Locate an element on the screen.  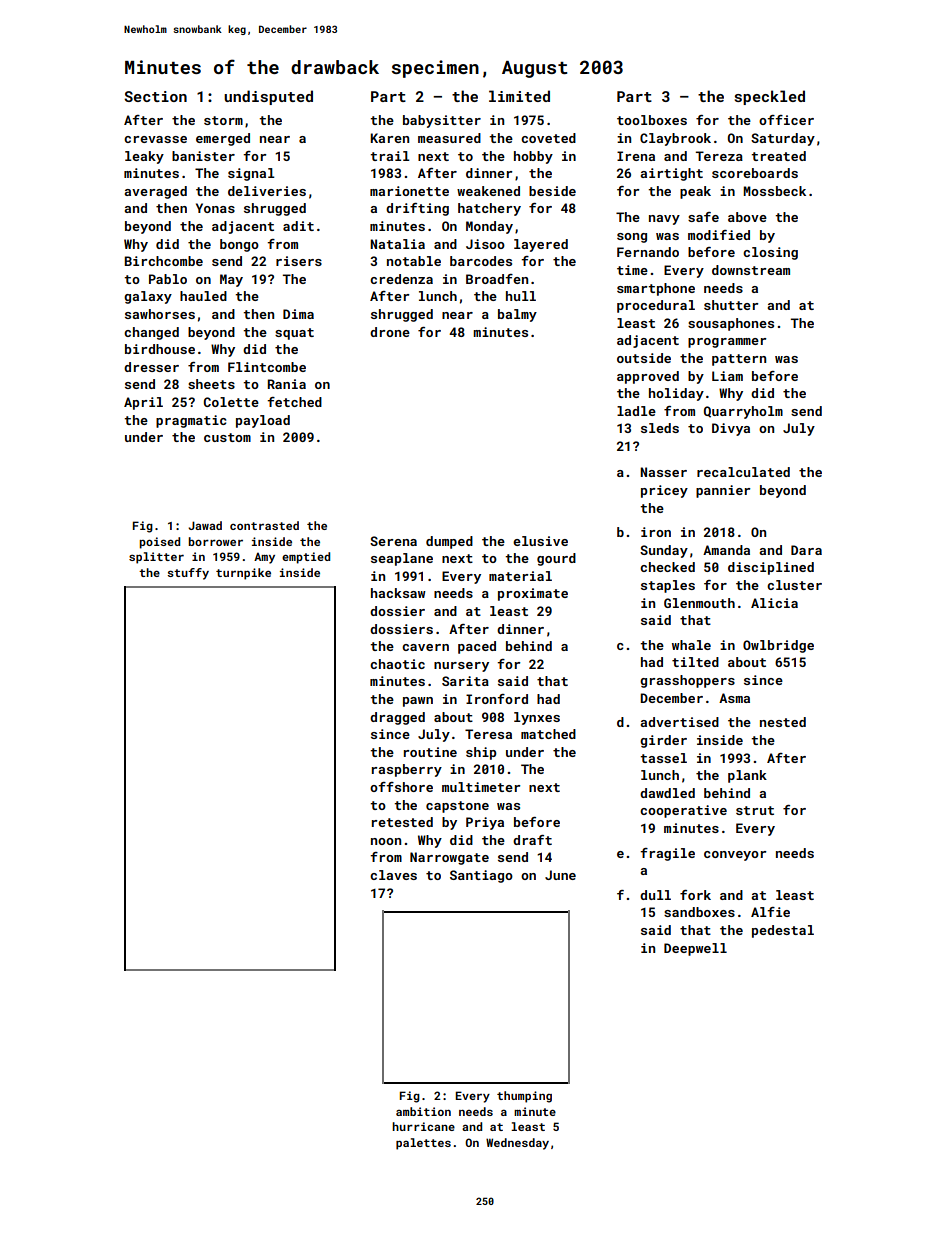
risers is located at coordinates (299, 261).
